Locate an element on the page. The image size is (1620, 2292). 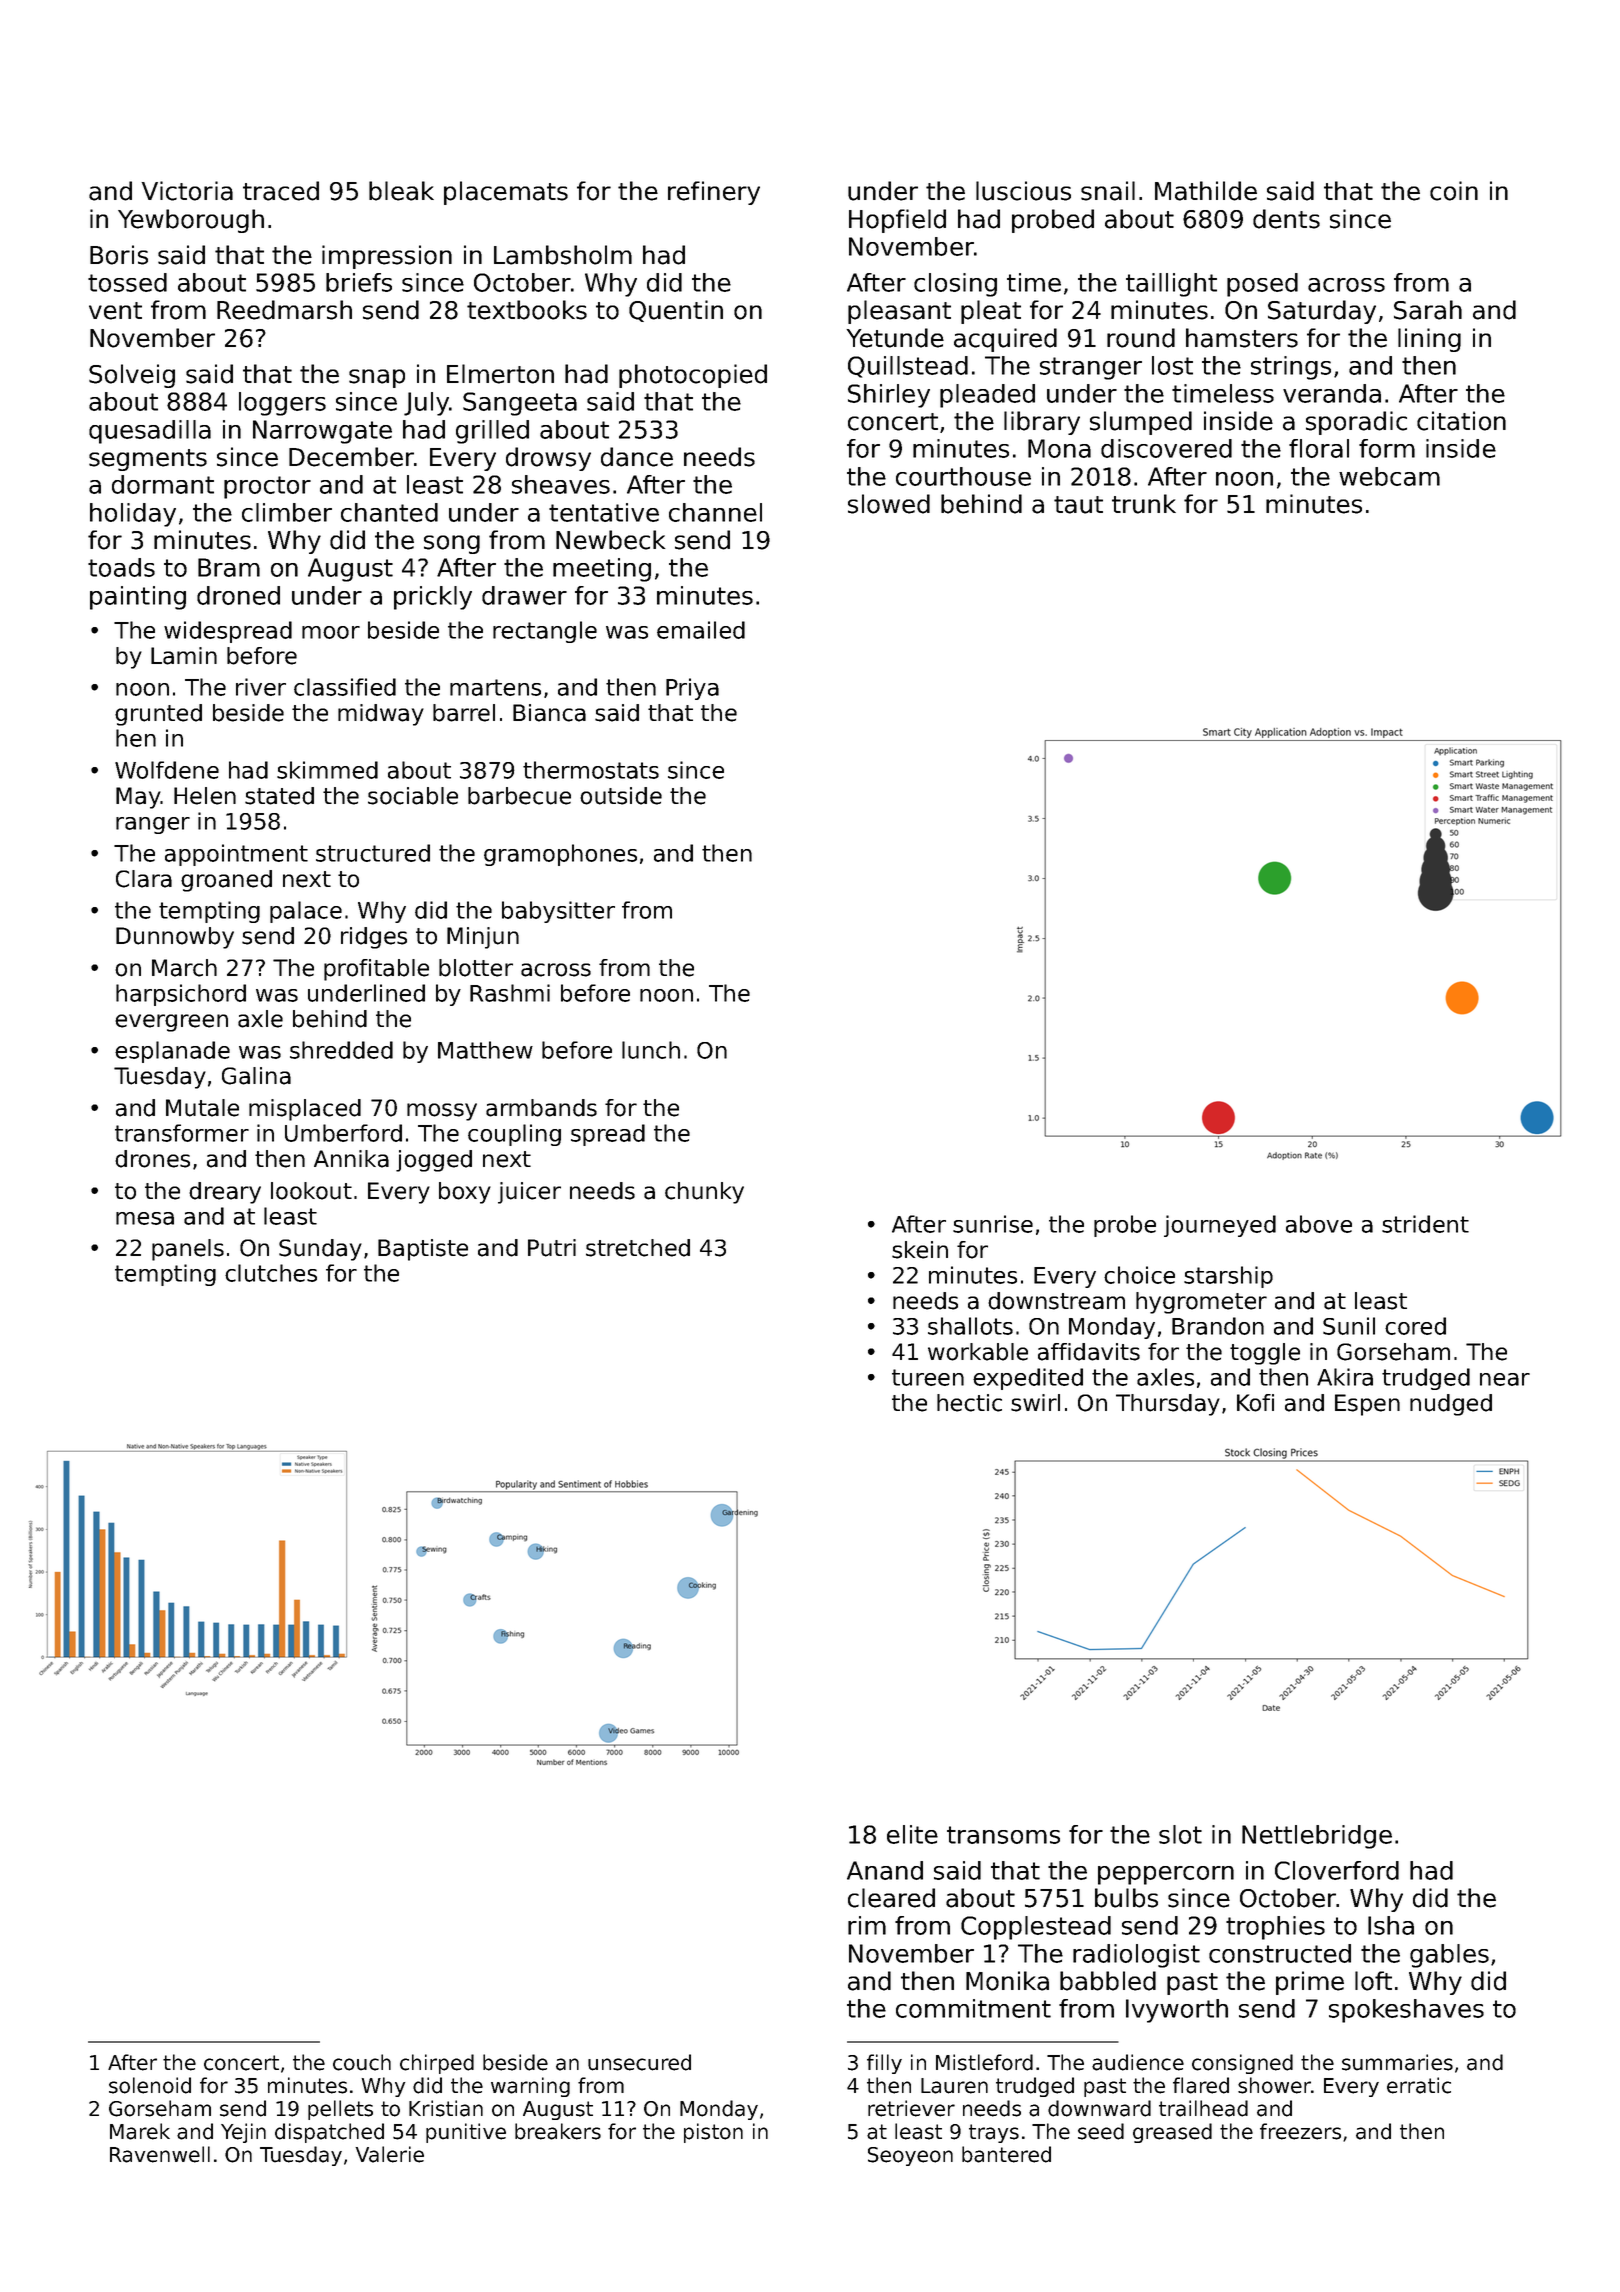
slowed is located at coordinates (889, 504).
